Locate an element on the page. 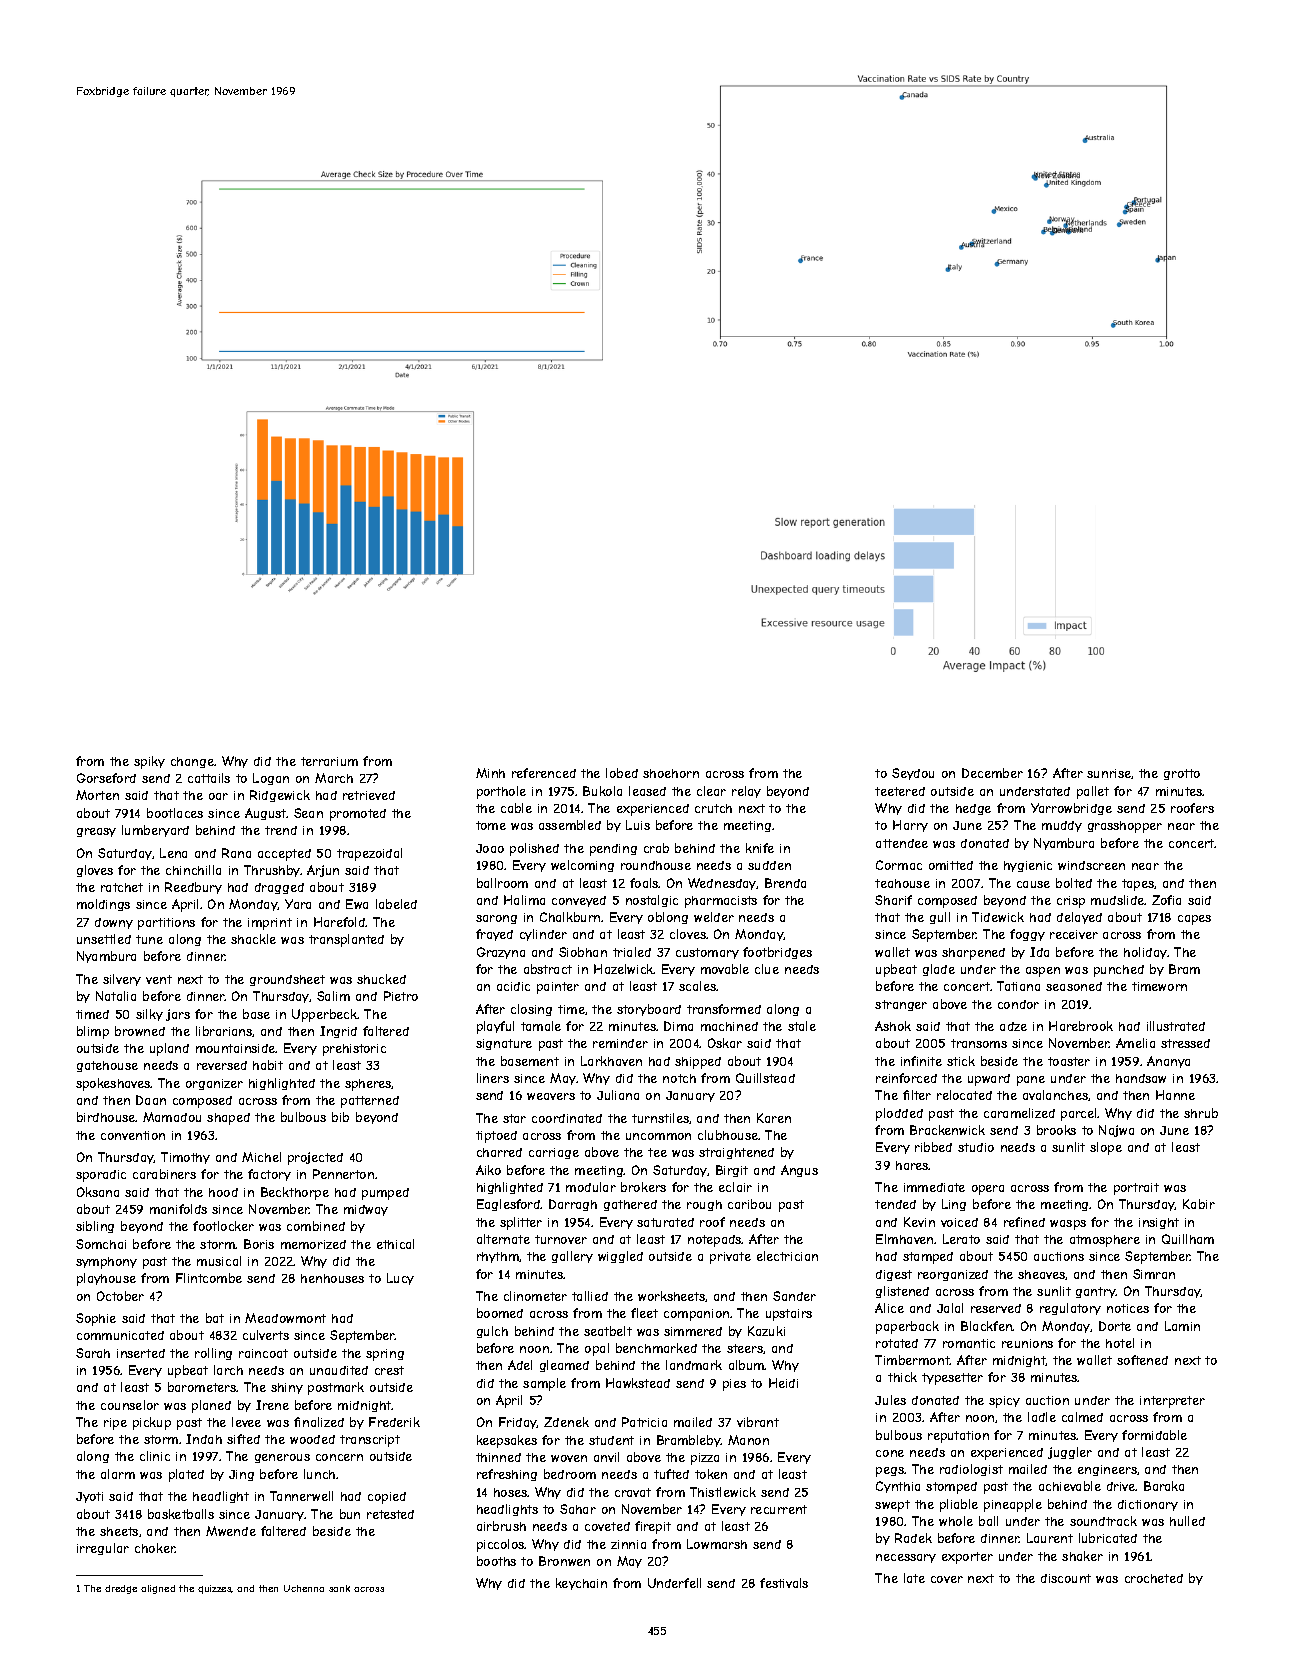 This page has width=1296, height=1678. retrieved is located at coordinates (369, 795).
